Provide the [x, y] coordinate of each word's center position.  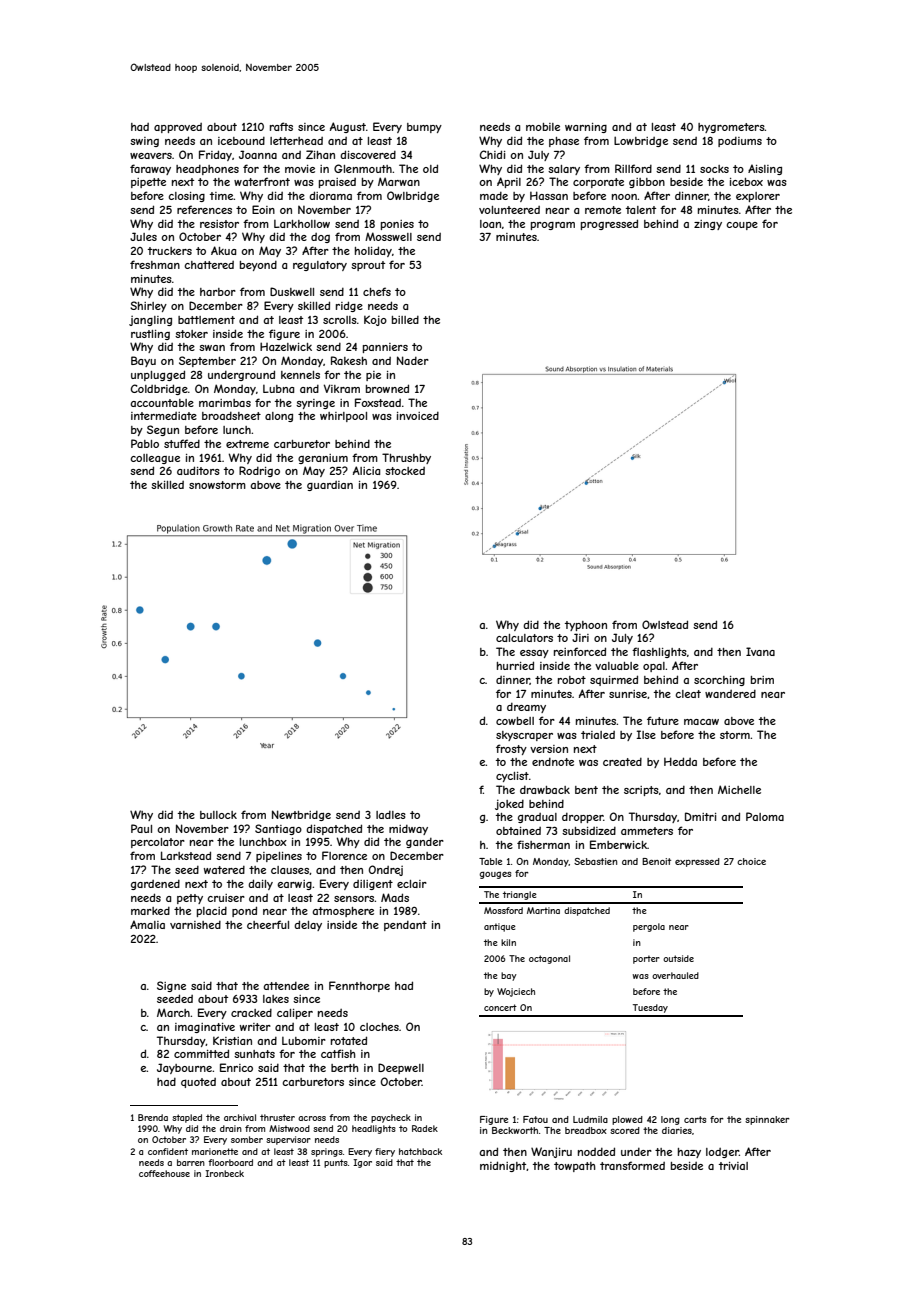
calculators [524, 638]
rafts [281, 126]
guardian [330, 486]
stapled [187, 1118]
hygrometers [731, 128]
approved [178, 128]
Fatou [535, 1119]
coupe [742, 226]
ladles [391, 815]
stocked [405, 471]
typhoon [586, 626]
